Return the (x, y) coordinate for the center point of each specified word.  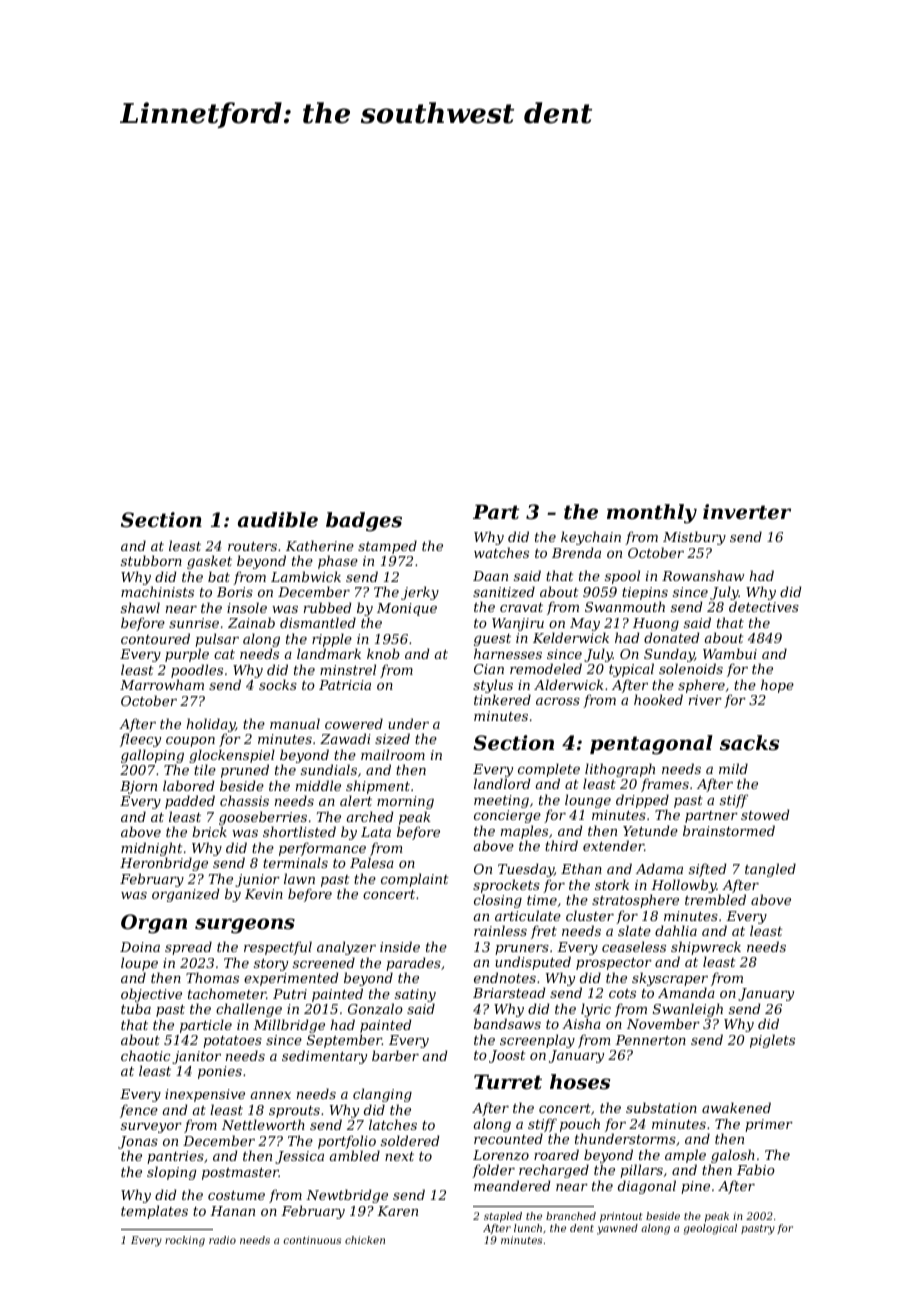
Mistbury (694, 538)
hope (777, 686)
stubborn (151, 560)
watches (501, 552)
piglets (772, 1041)
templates (154, 1212)
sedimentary (324, 1057)
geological (710, 1229)
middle (318, 785)
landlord (502, 783)
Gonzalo (375, 1009)
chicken (365, 1240)
